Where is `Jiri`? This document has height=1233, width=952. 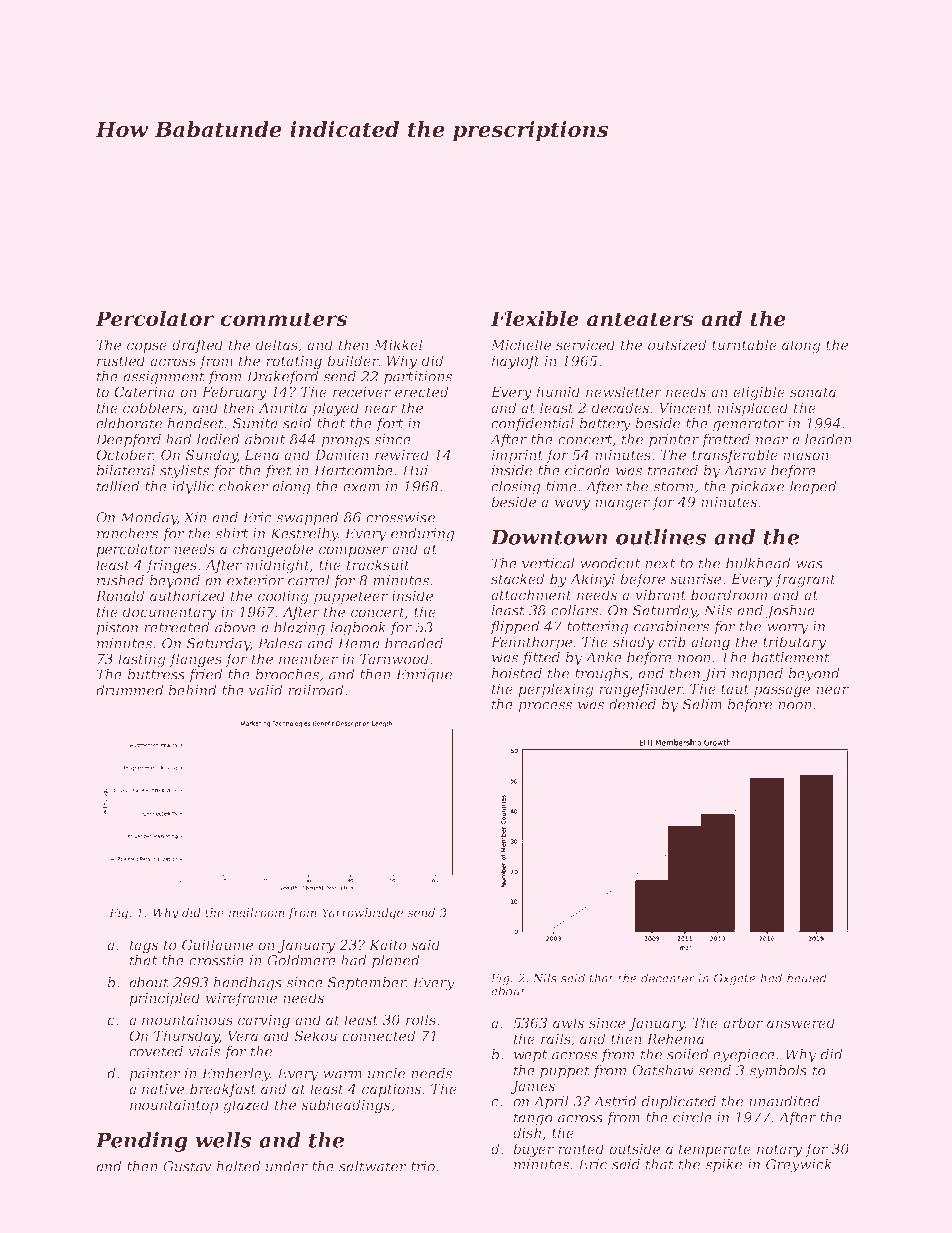 Jiri is located at coordinates (714, 675).
